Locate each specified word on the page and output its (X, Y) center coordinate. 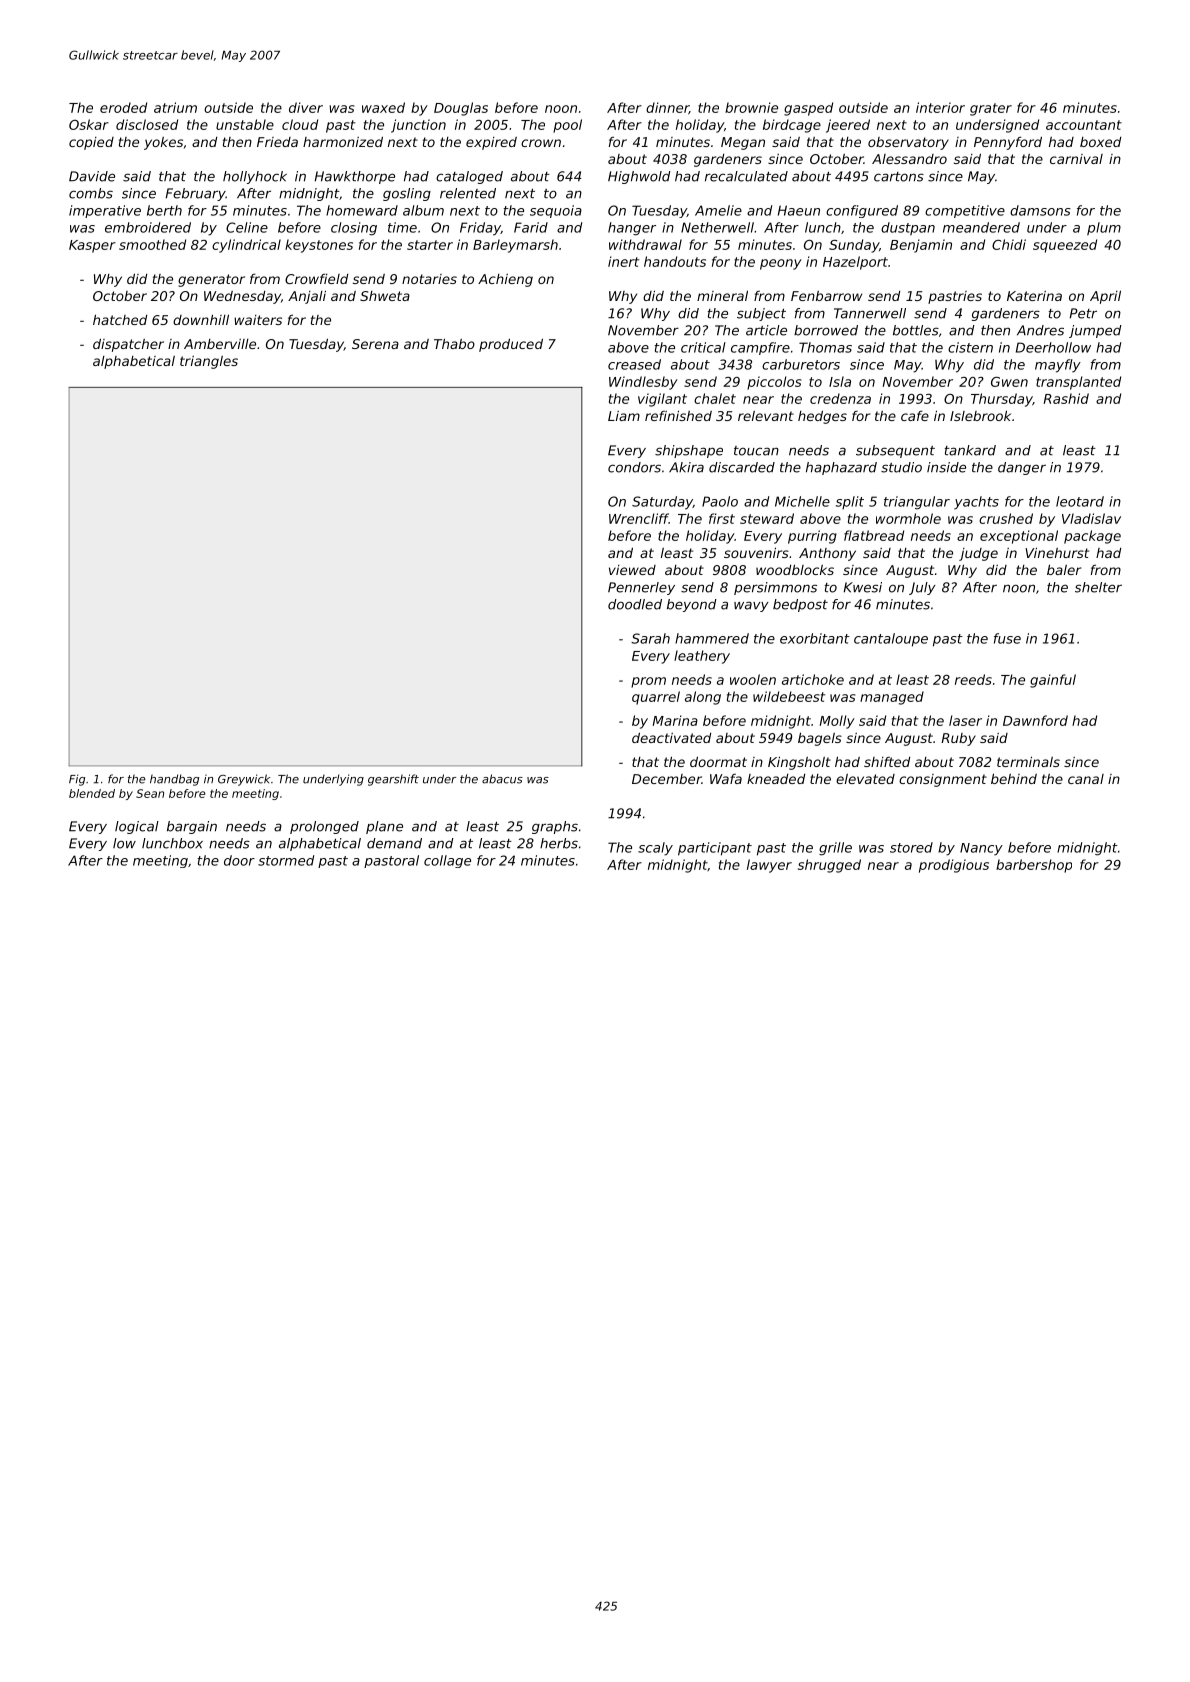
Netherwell (717, 227)
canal (1086, 779)
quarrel (656, 698)
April (1105, 297)
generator (211, 280)
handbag (174, 780)
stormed (286, 860)
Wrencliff (639, 518)
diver (306, 107)
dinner (667, 108)
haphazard (841, 468)
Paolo (720, 501)
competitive (965, 211)
